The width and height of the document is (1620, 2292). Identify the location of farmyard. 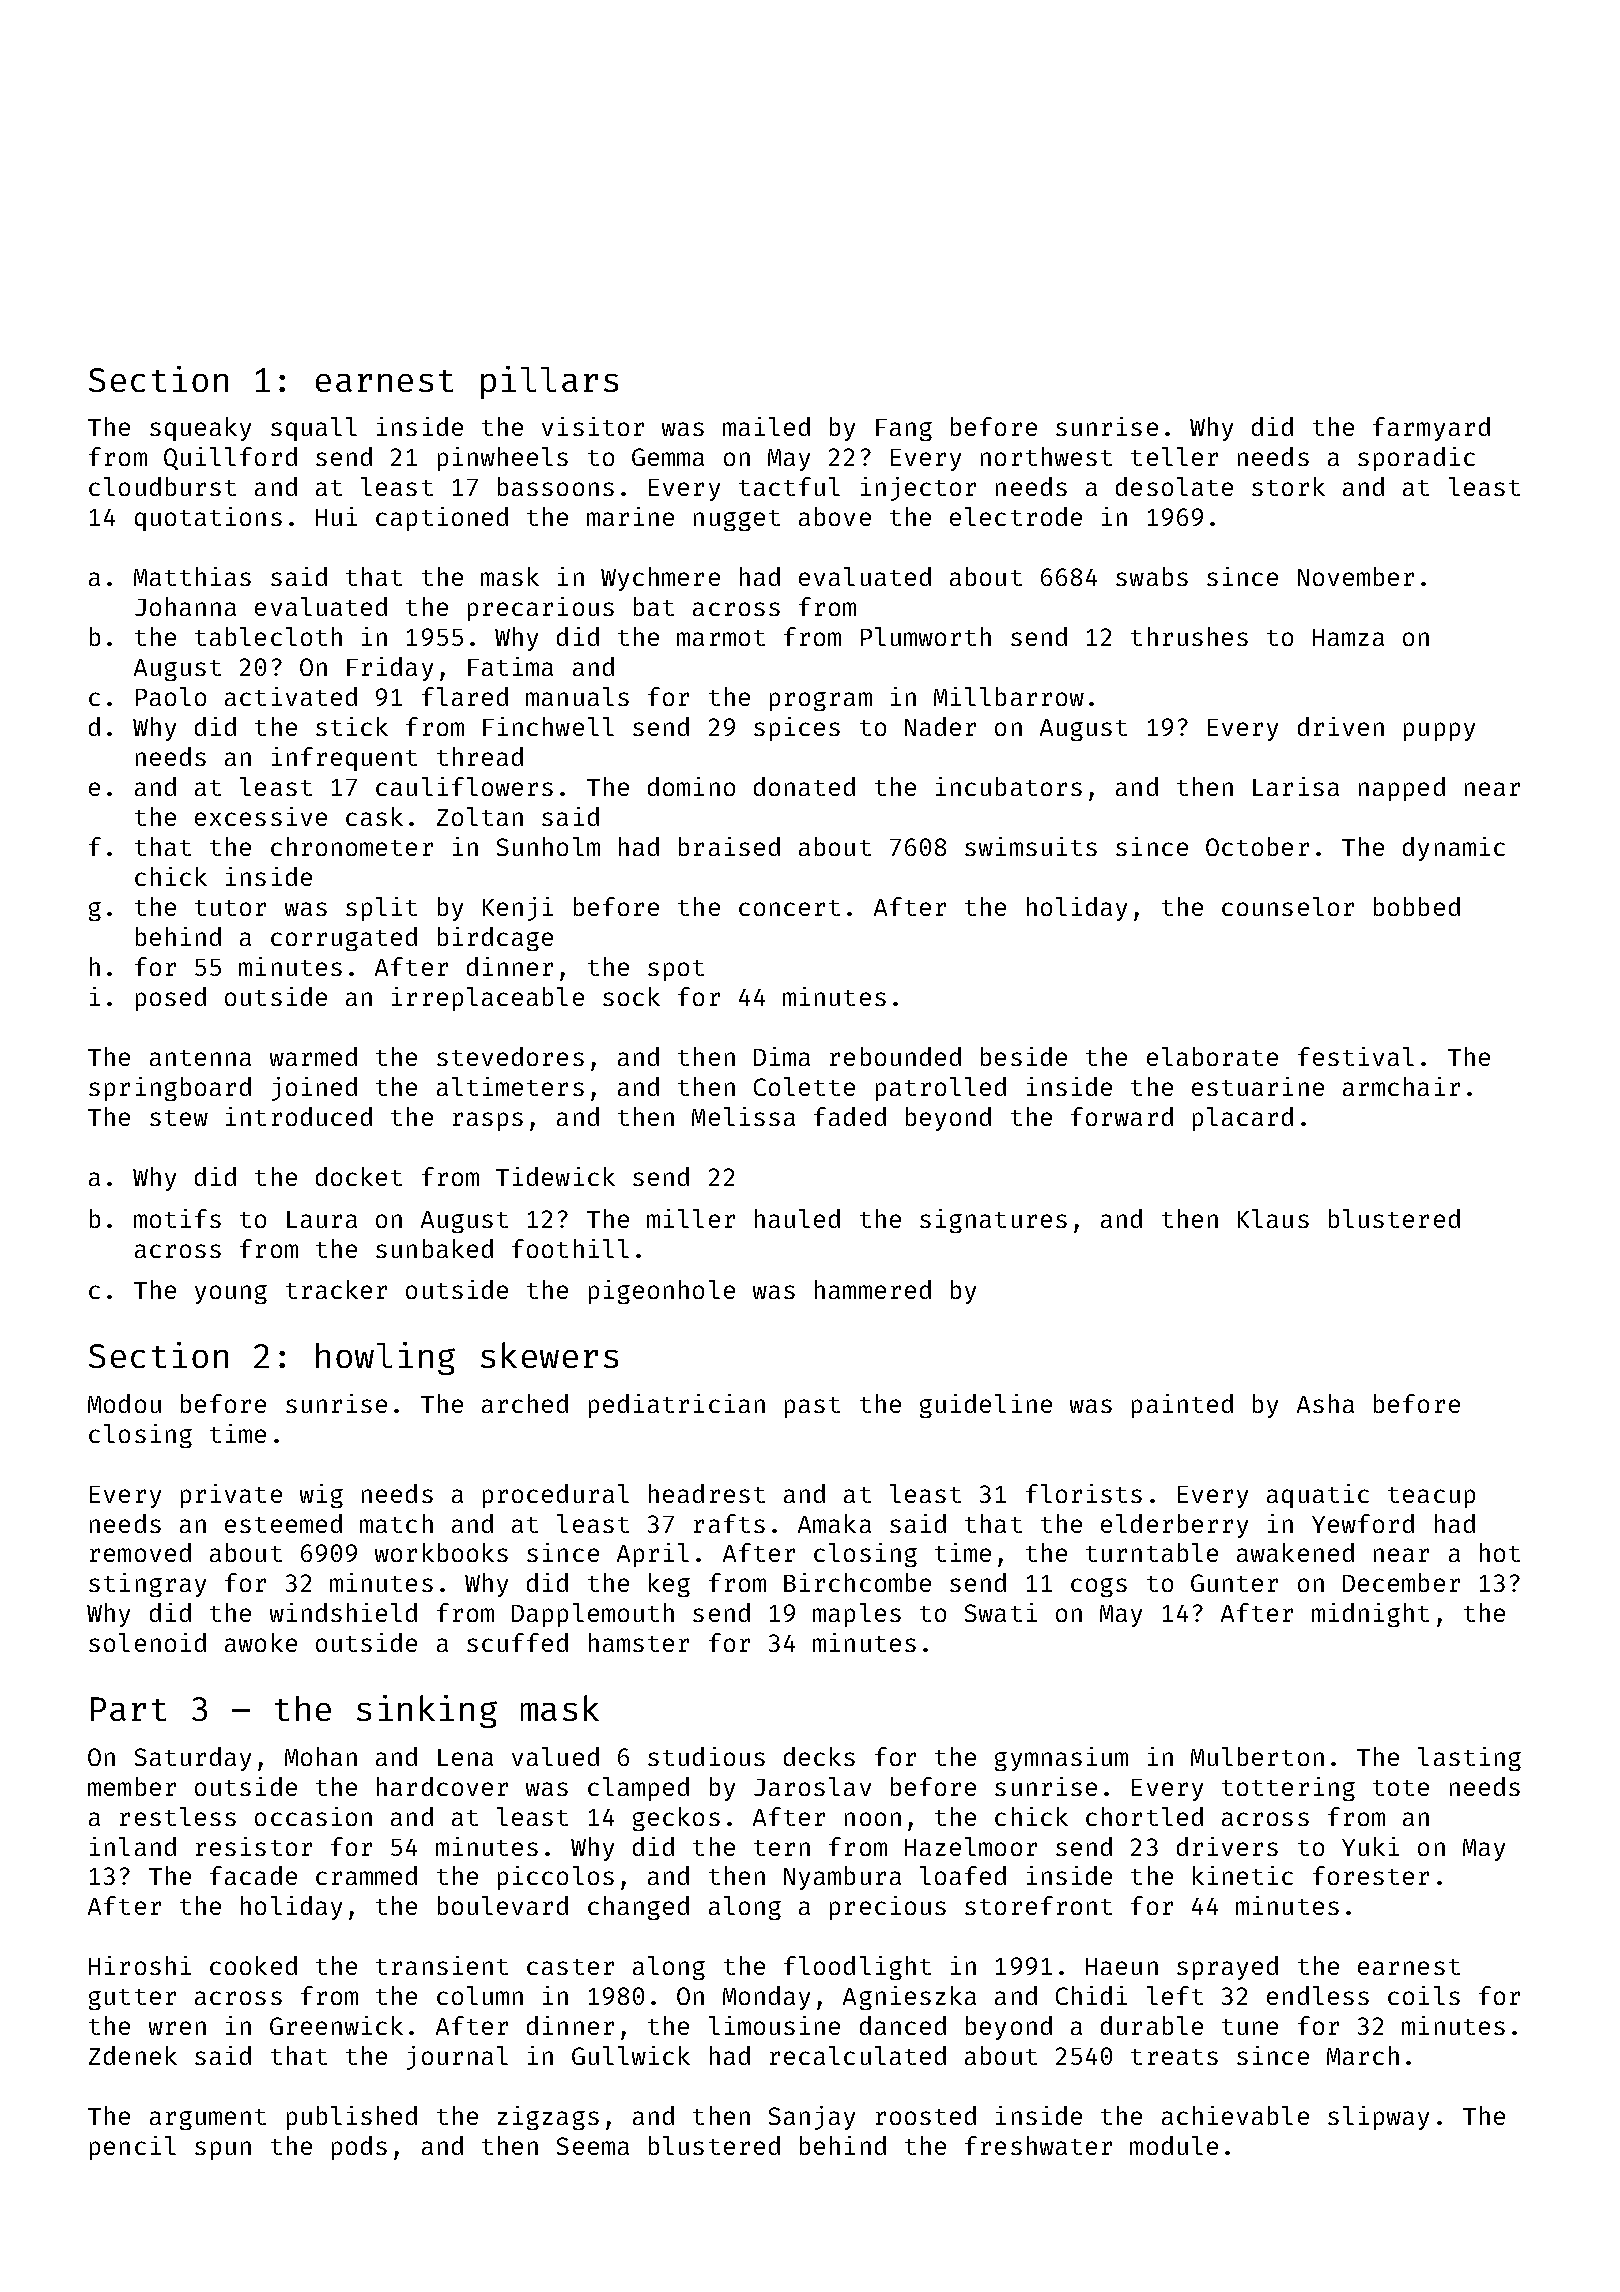
(1431, 429).
